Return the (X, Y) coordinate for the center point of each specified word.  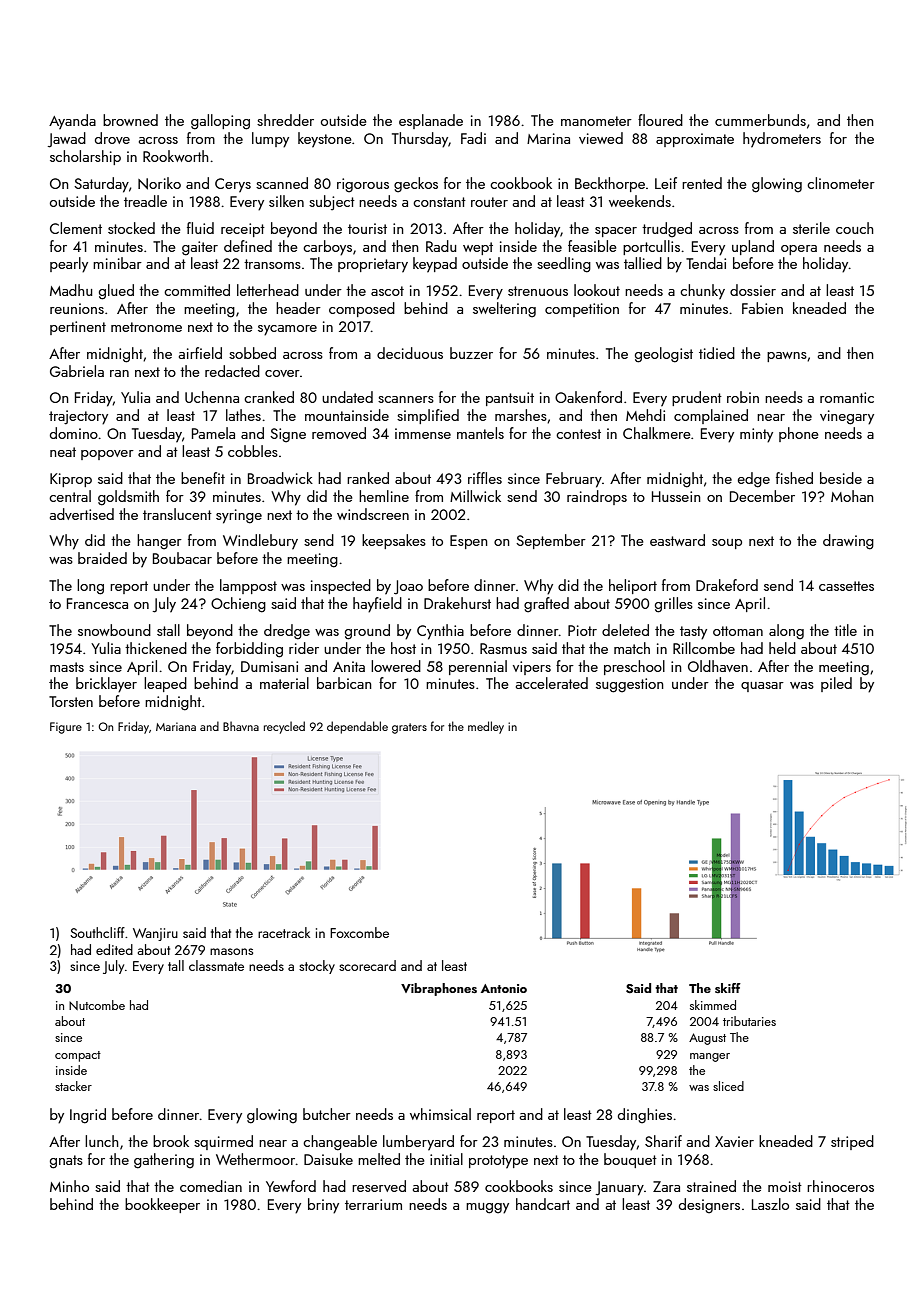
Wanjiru (155, 934)
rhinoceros (840, 1186)
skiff (728, 988)
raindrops (597, 497)
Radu (441, 246)
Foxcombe (359, 932)
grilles (674, 605)
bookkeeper (162, 1205)
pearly (69, 265)
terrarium (373, 1204)
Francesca (97, 603)
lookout (597, 290)
